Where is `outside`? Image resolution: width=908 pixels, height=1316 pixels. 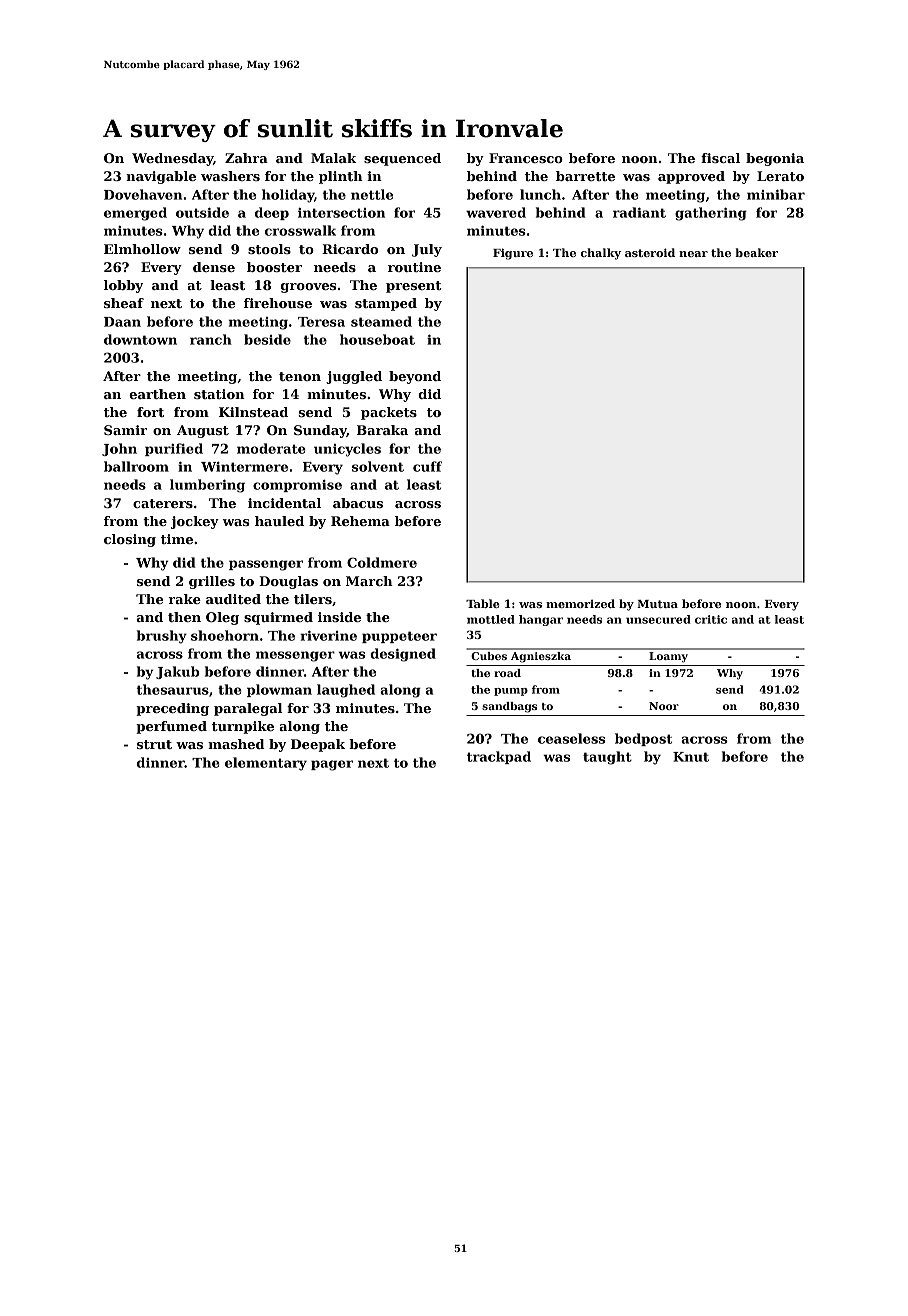 outside is located at coordinates (202, 212).
